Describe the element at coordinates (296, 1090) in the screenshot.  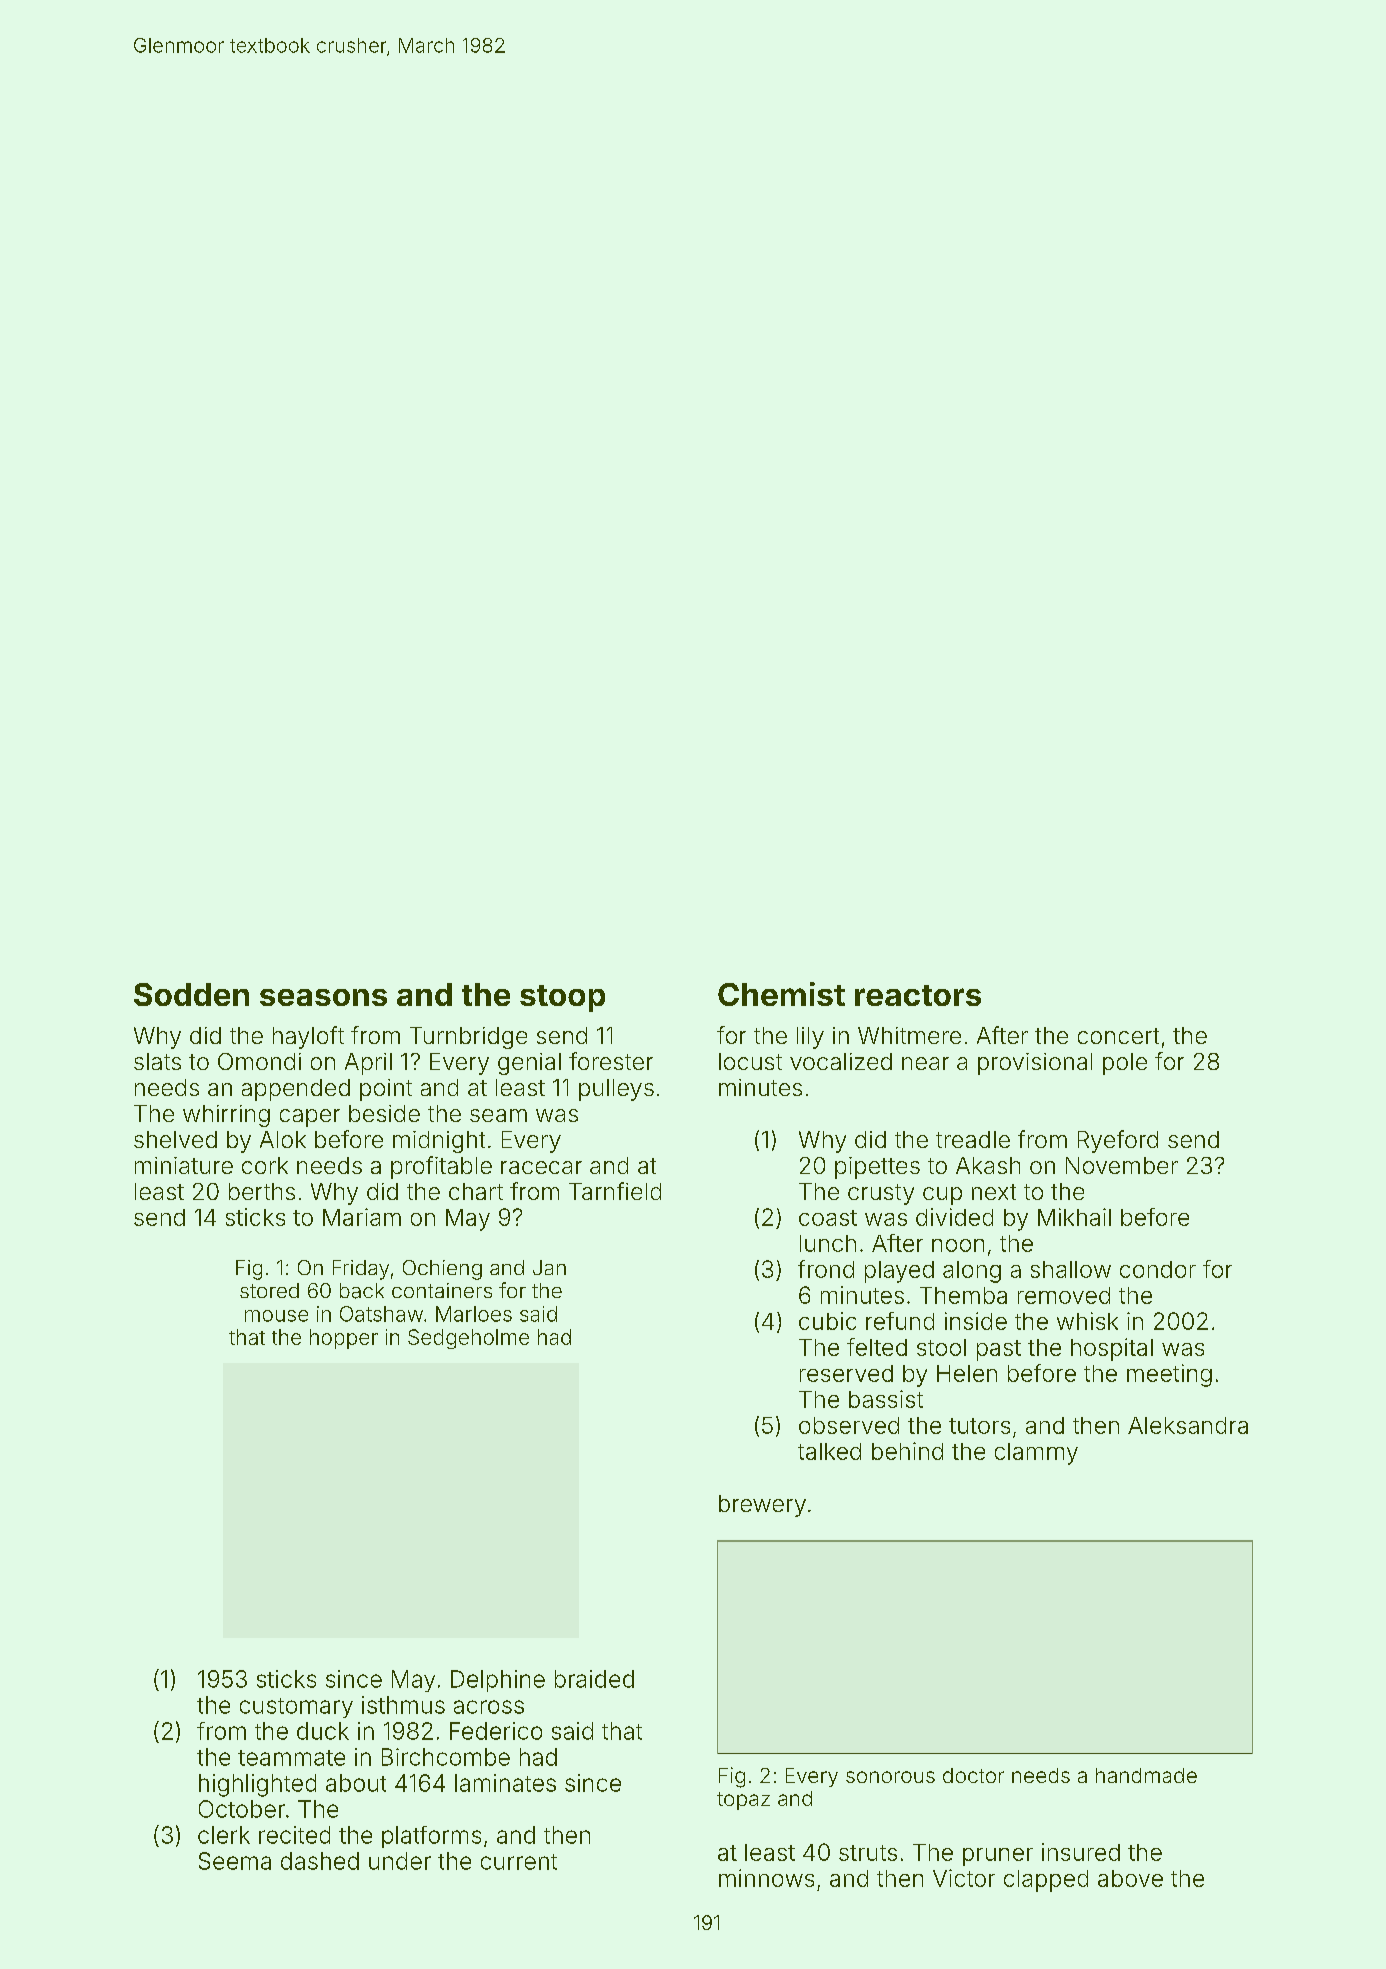
I see `appended` at that location.
